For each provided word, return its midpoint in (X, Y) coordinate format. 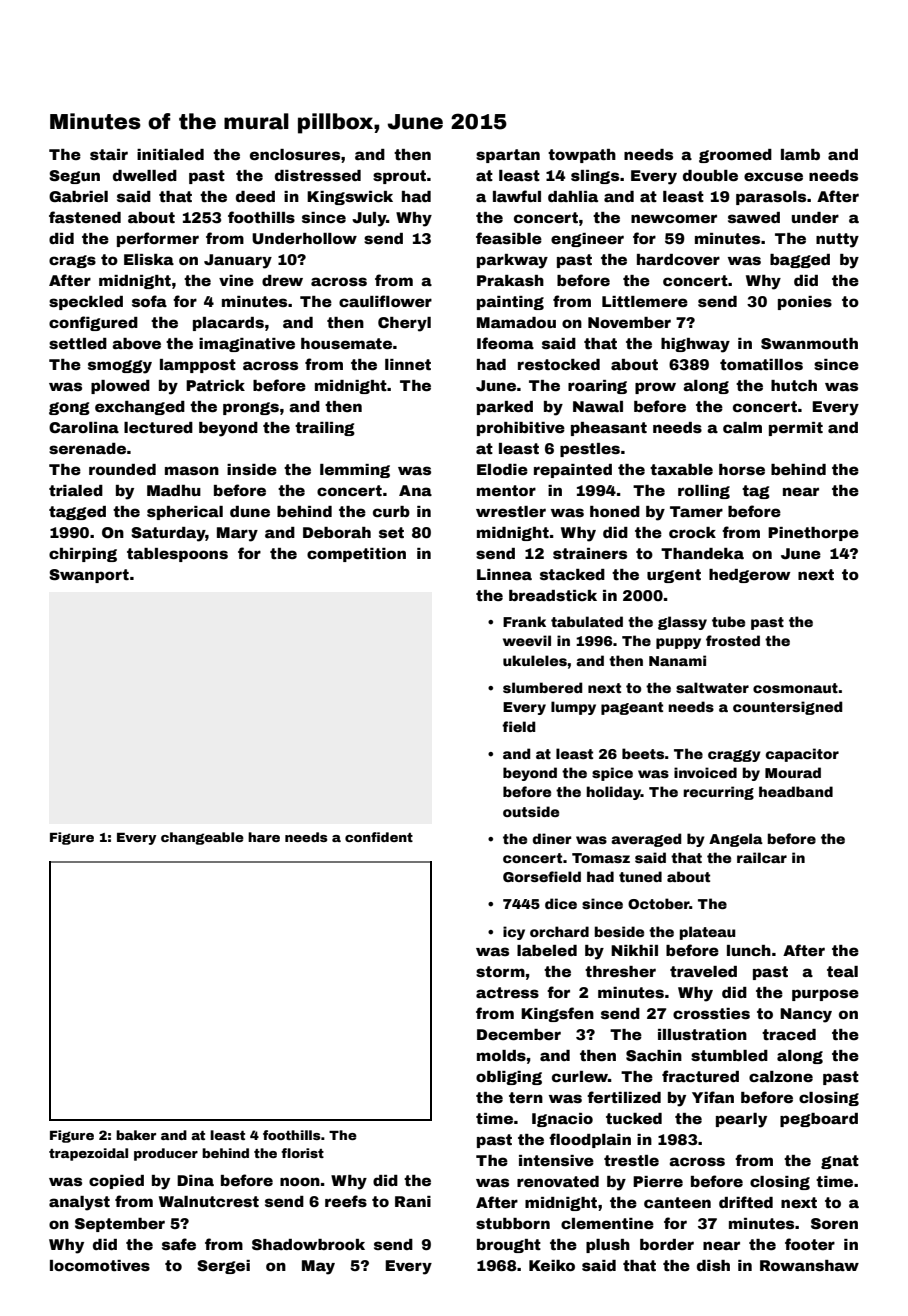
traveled (703, 971)
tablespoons (177, 555)
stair (109, 154)
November (629, 322)
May (318, 1267)
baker (136, 1135)
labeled (547, 950)
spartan (508, 156)
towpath (582, 156)
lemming (355, 471)
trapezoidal (88, 1154)
